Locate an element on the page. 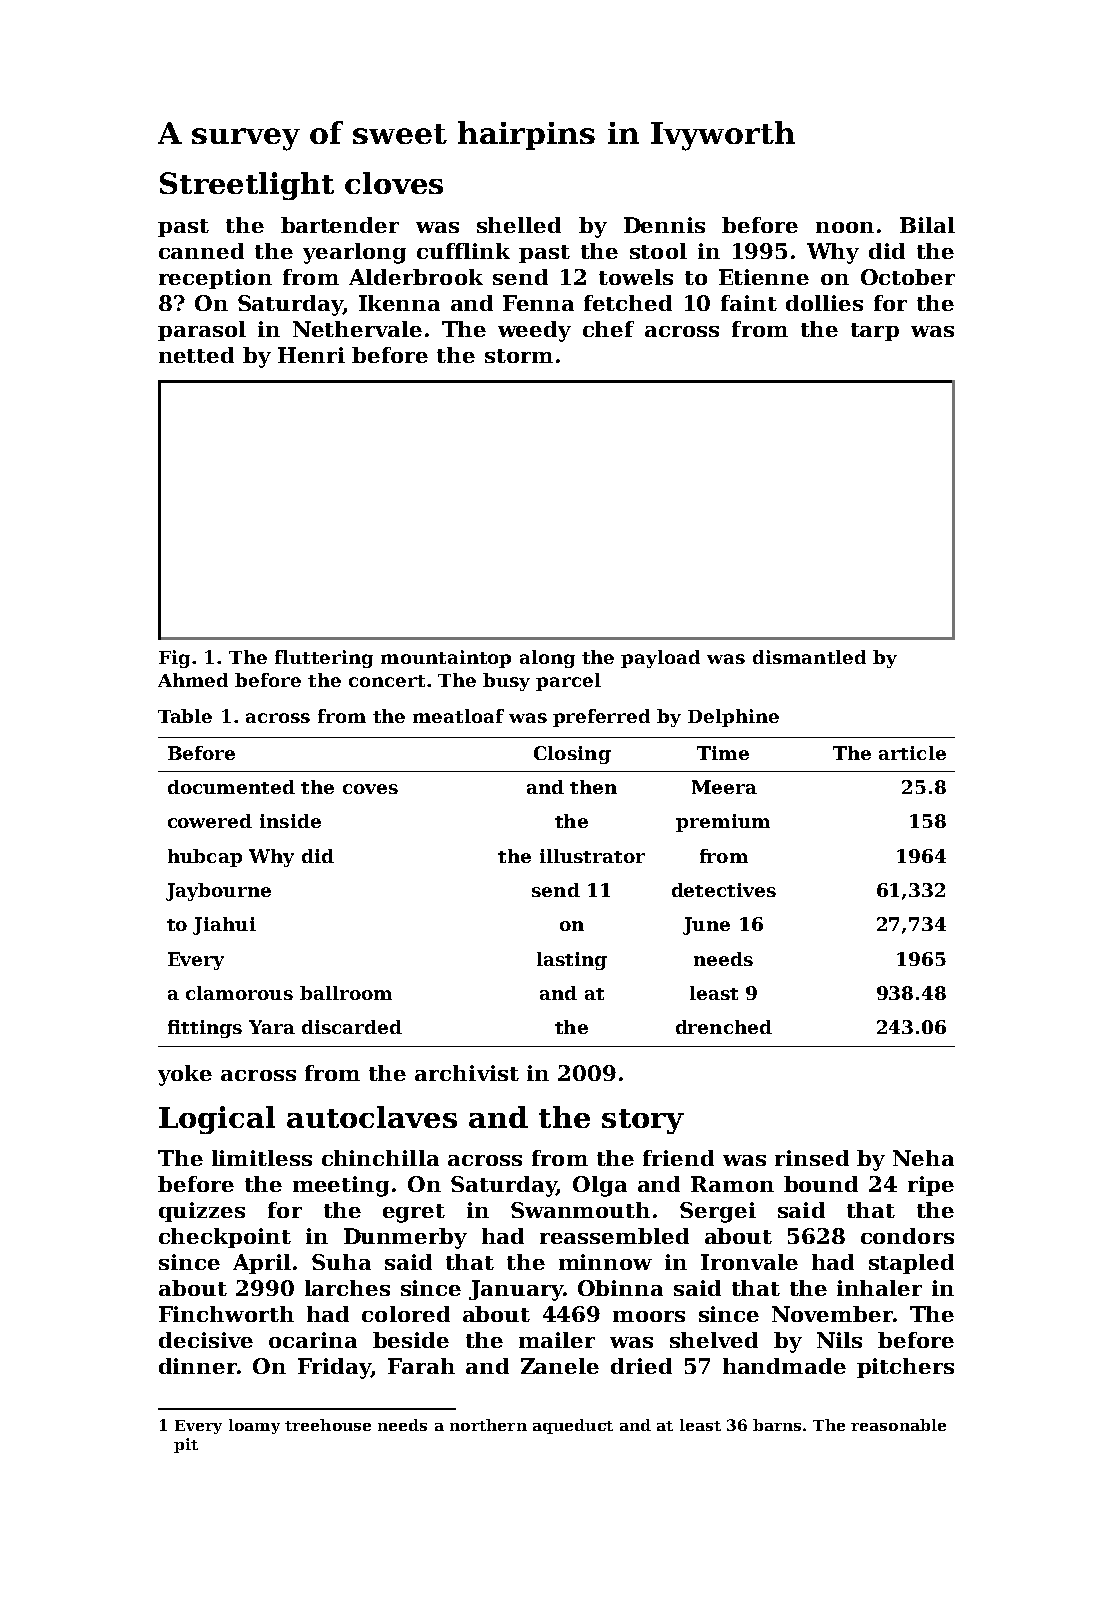 The height and width of the document is (1612, 1113). cloves is located at coordinates (394, 183).
